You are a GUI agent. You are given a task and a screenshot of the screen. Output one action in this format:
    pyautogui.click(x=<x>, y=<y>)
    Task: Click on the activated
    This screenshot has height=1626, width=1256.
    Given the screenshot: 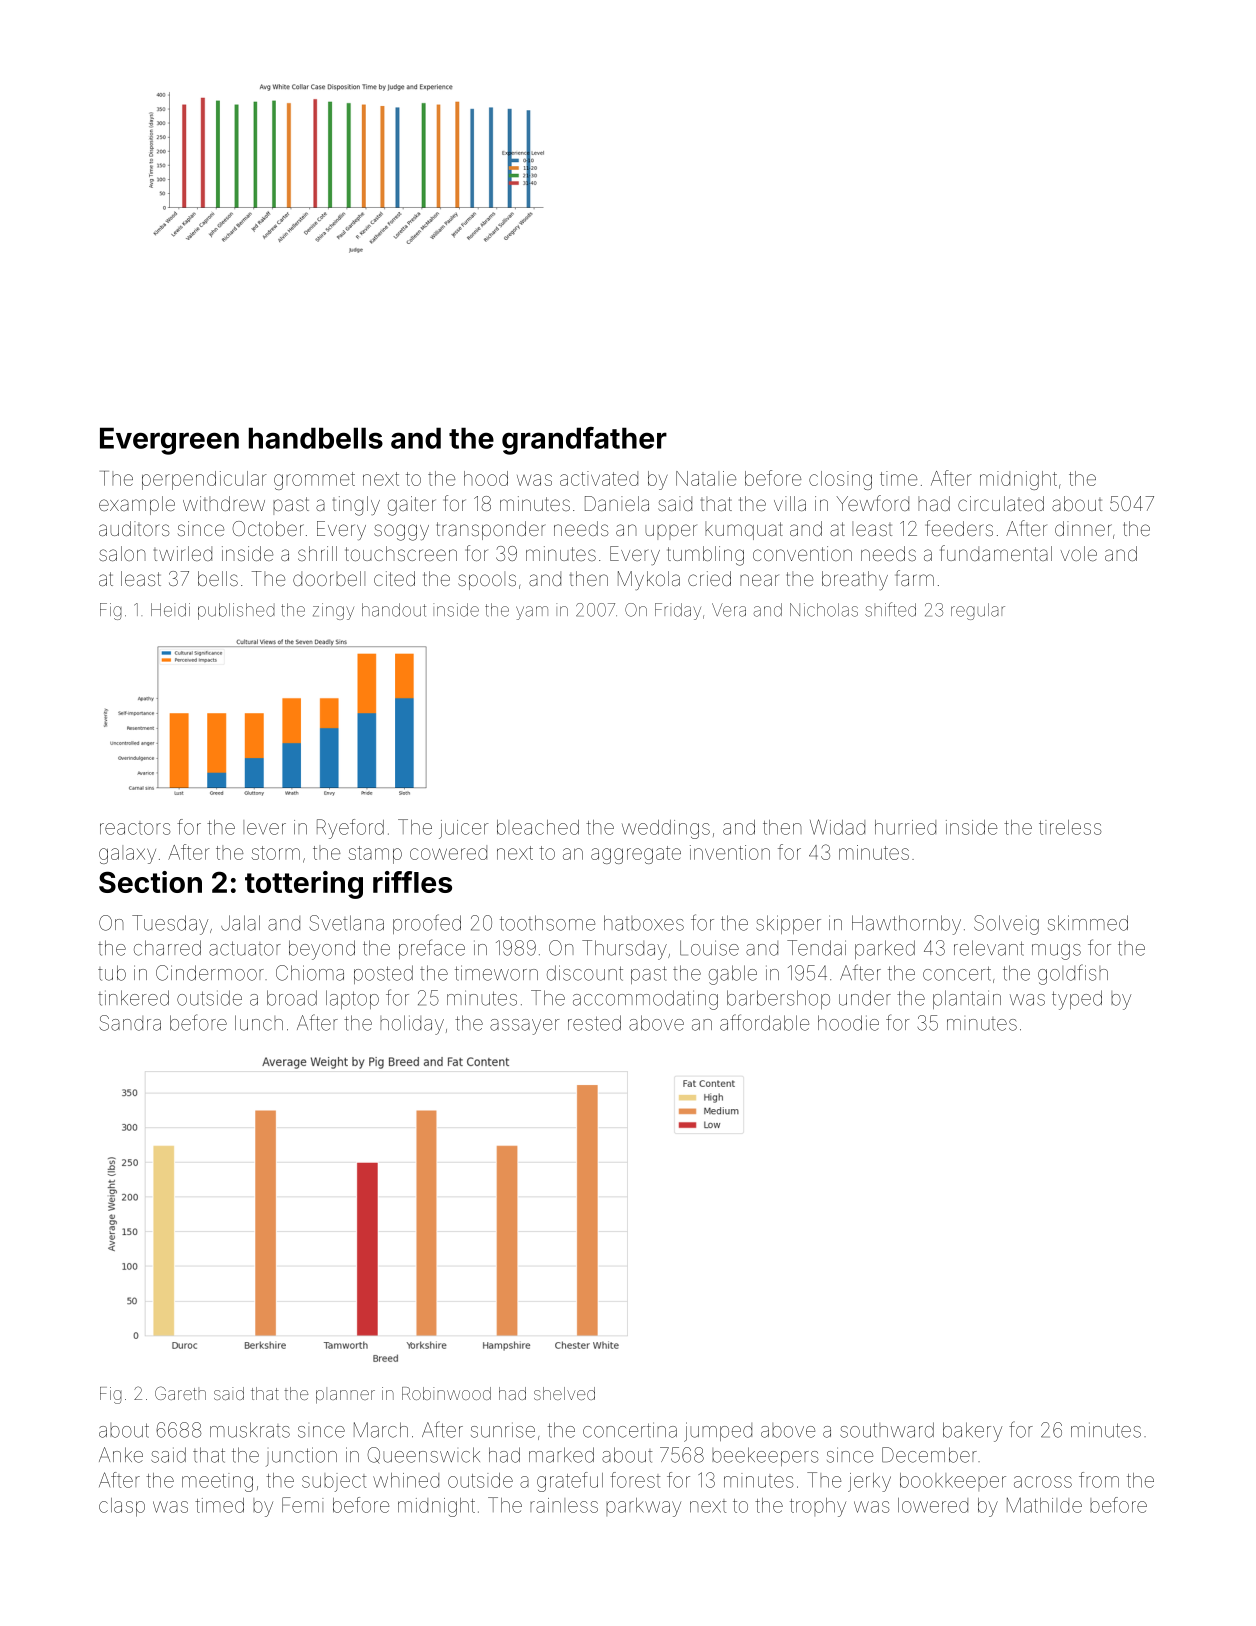 What is the action you would take?
    pyautogui.click(x=599, y=478)
